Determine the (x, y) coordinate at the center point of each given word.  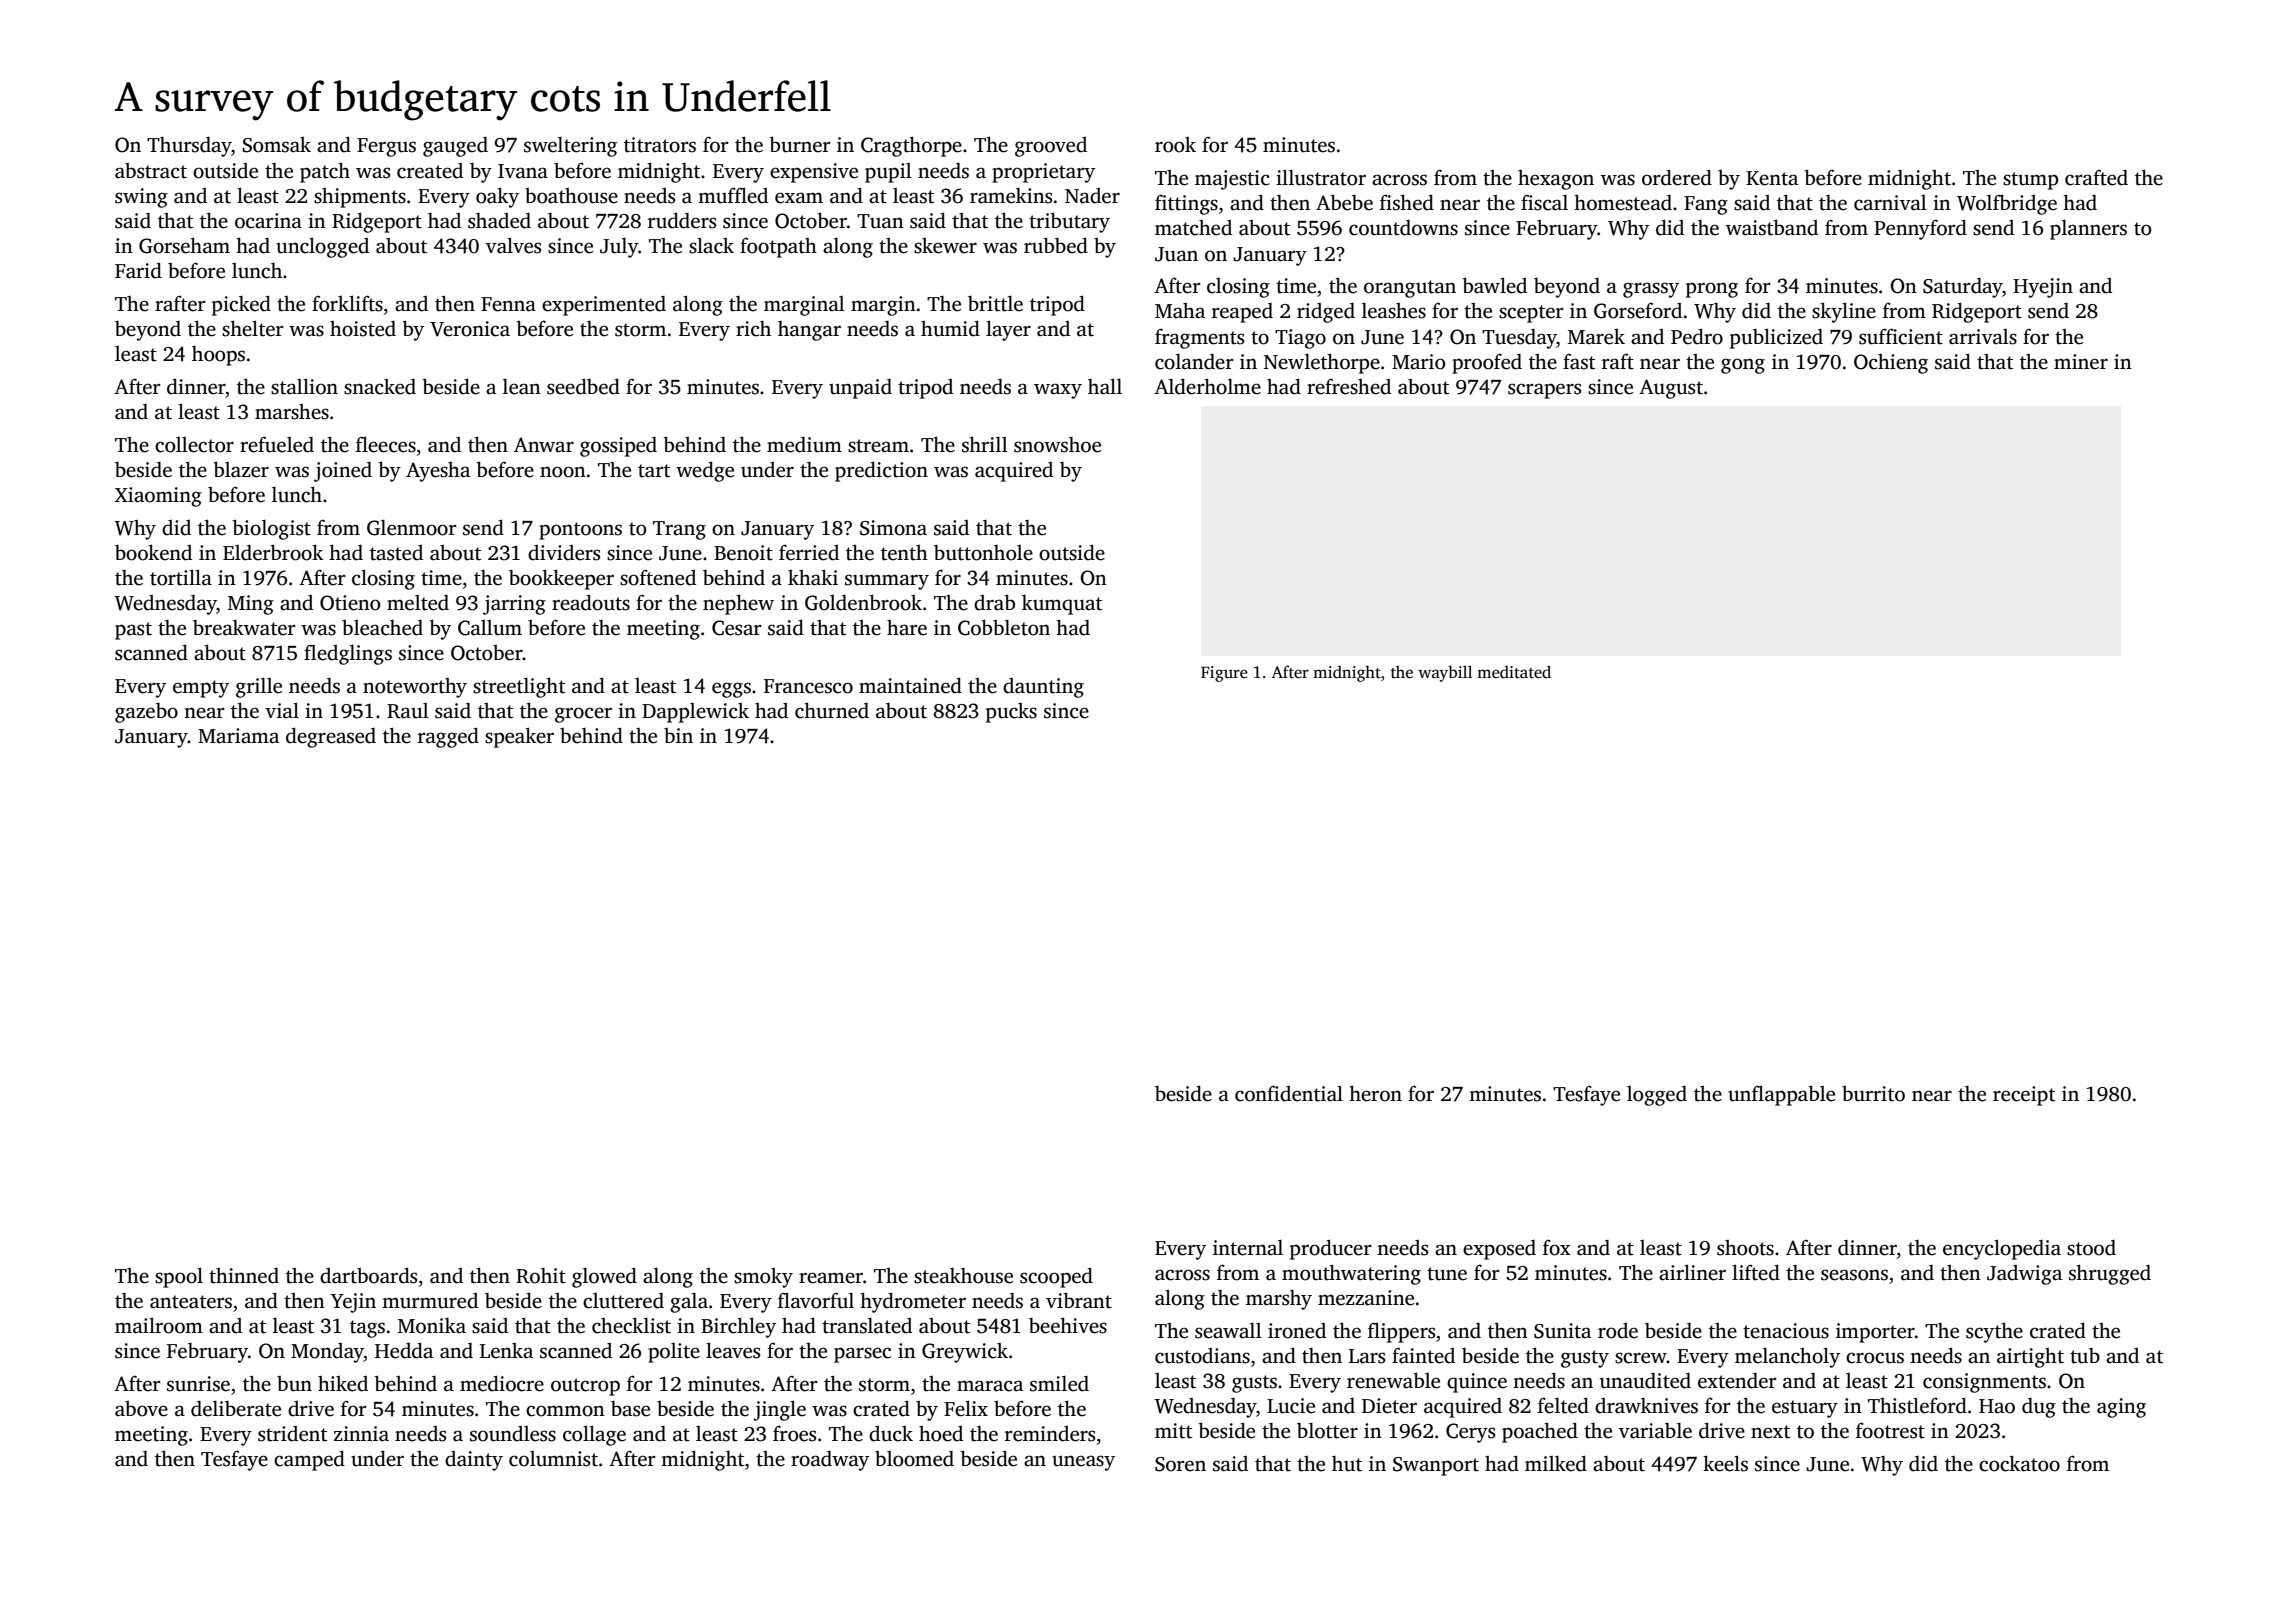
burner (800, 144)
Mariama (238, 736)
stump (2030, 181)
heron (1375, 1093)
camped (309, 1460)
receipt (2024, 1096)
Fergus (386, 147)
